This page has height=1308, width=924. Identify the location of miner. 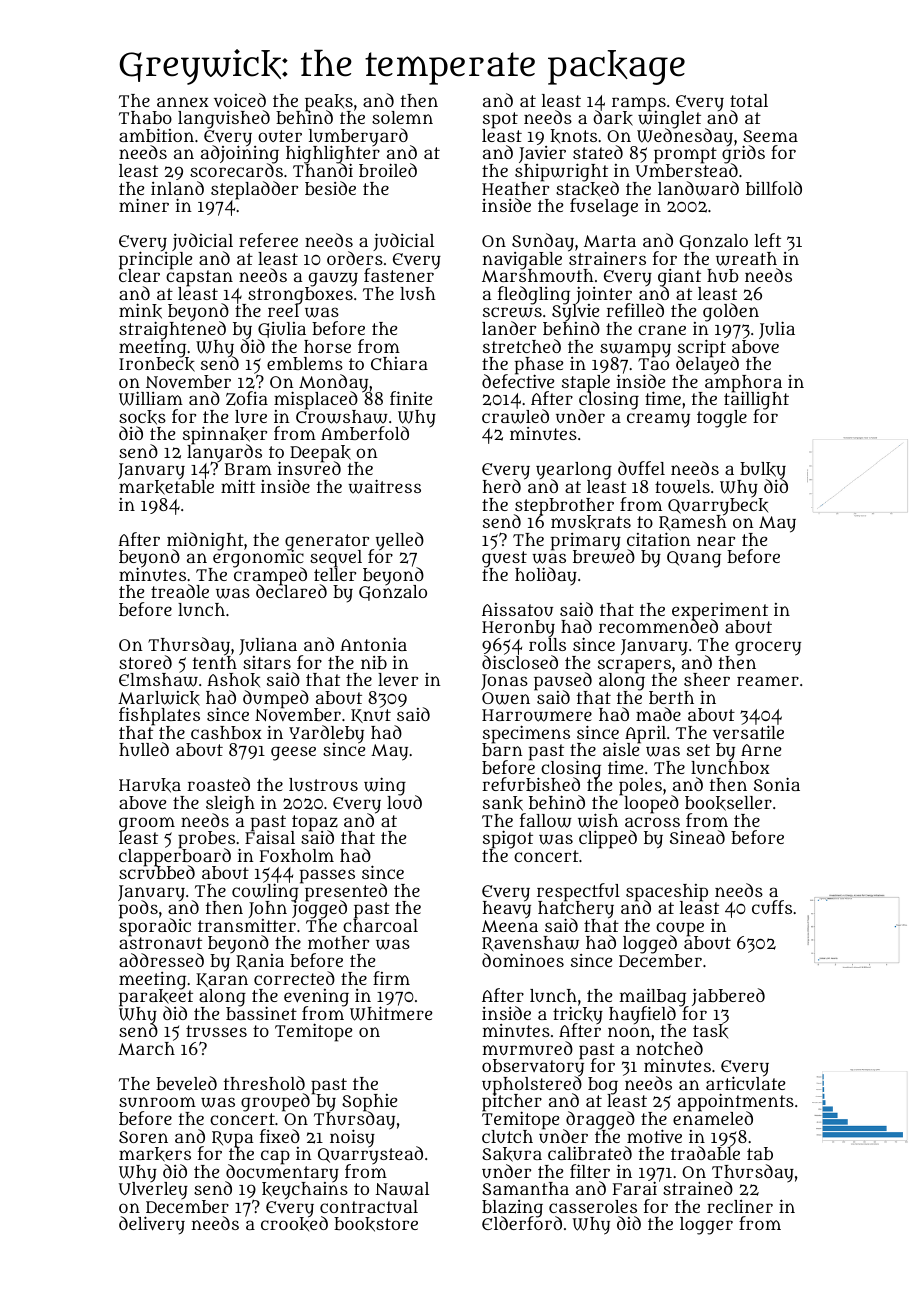
(144, 205).
